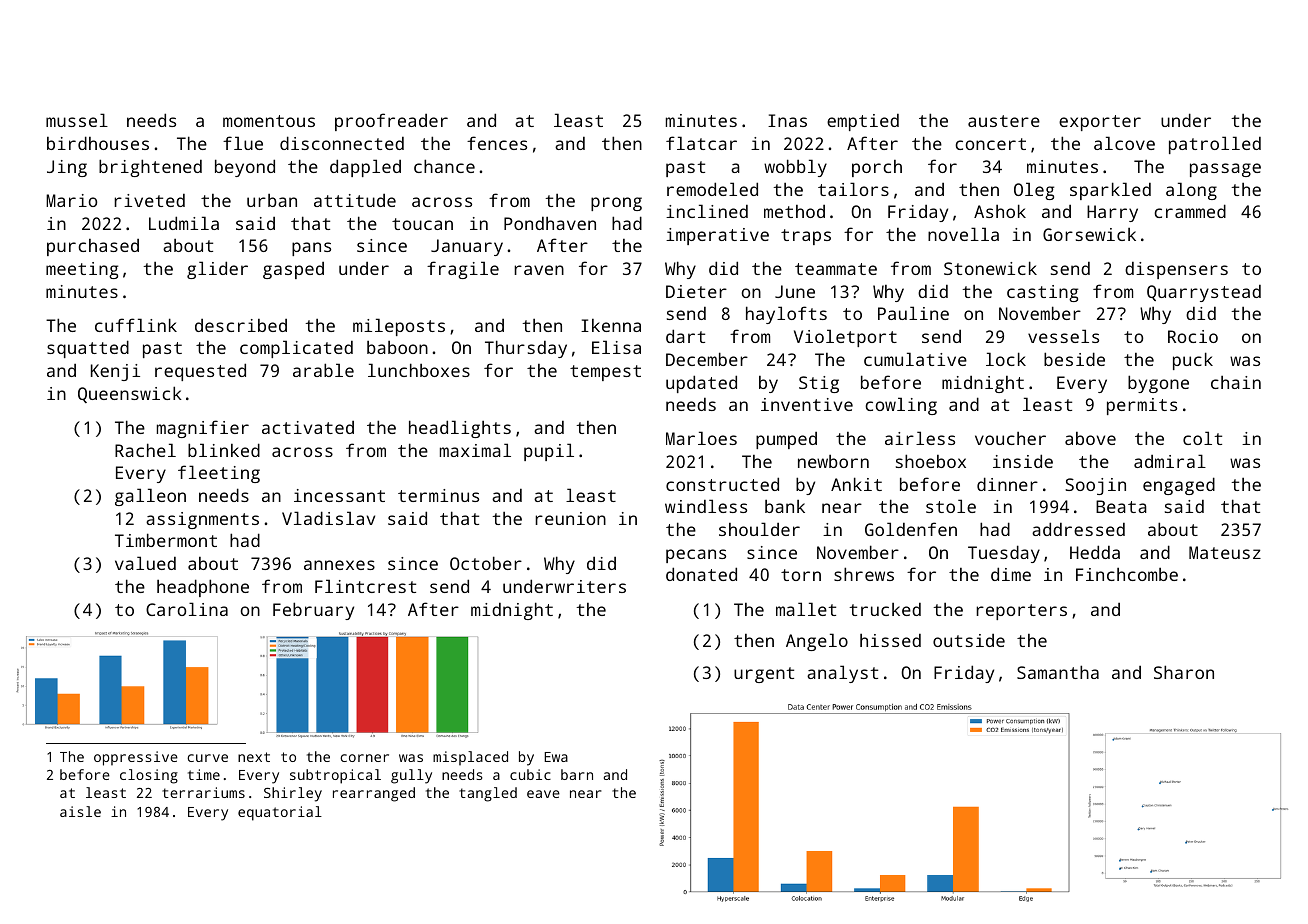 The height and width of the screenshot is (924, 1308). Describe the element at coordinates (701, 384) in the screenshot. I see `updated` at that location.
